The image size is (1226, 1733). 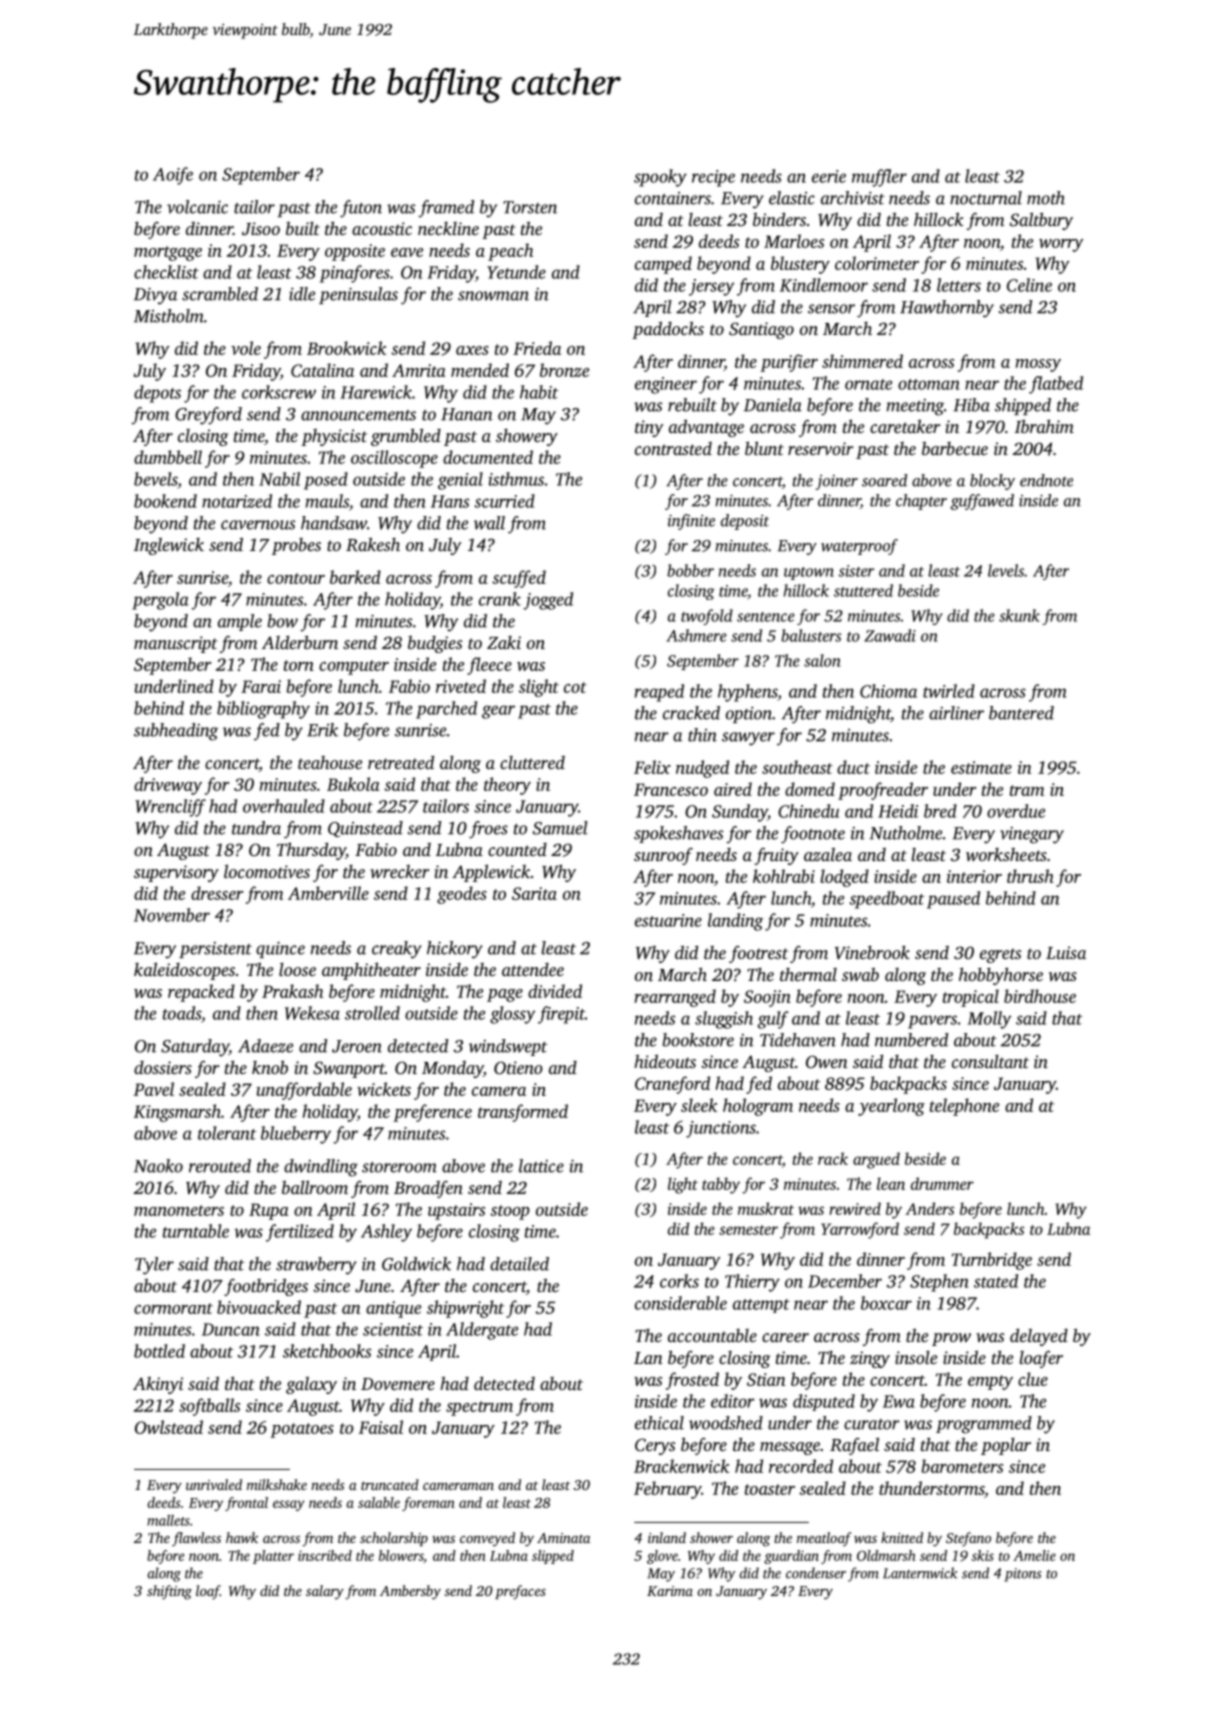 What do you see at coordinates (660, 178) in the document?
I see `spooky` at bounding box center [660, 178].
